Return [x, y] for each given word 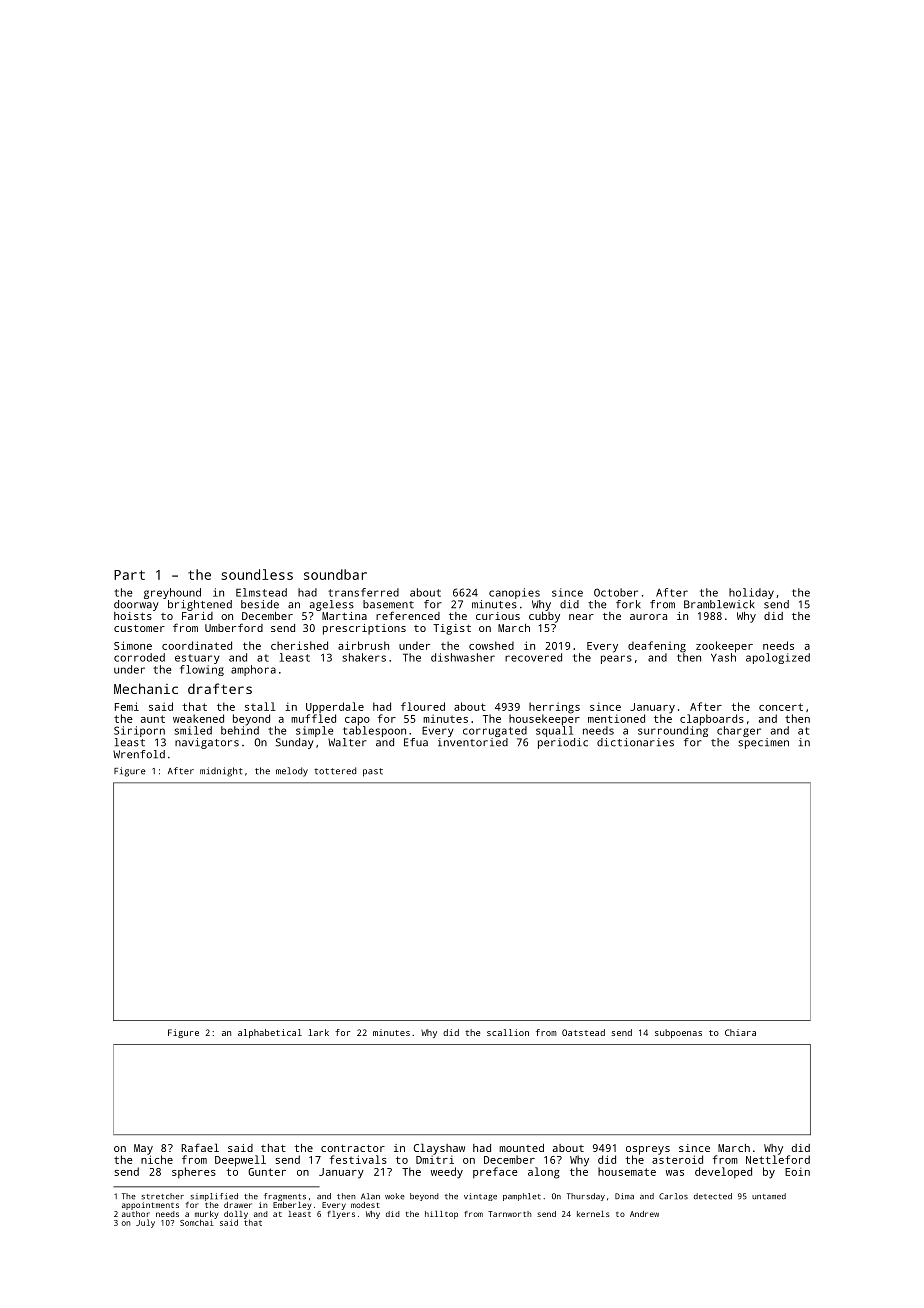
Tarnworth [510, 1214]
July [145, 1223]
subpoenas [678, 1033]
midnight [221, 772]
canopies [514, 593]
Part [129, 575]
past [373, 772]
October [616, 592]
